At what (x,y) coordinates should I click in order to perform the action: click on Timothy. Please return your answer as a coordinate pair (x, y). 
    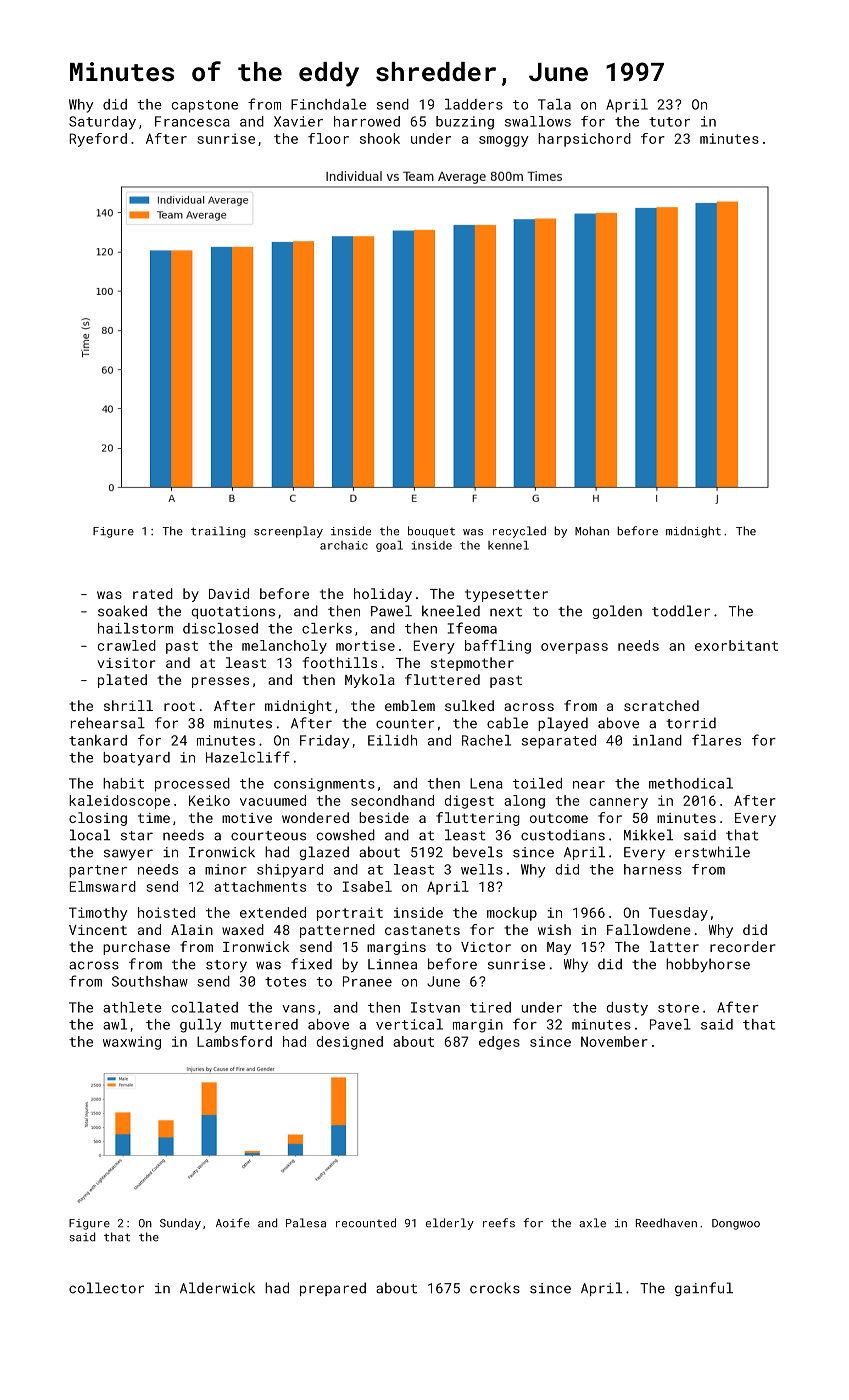
    Looking at the image, I should click on (98, 914).
